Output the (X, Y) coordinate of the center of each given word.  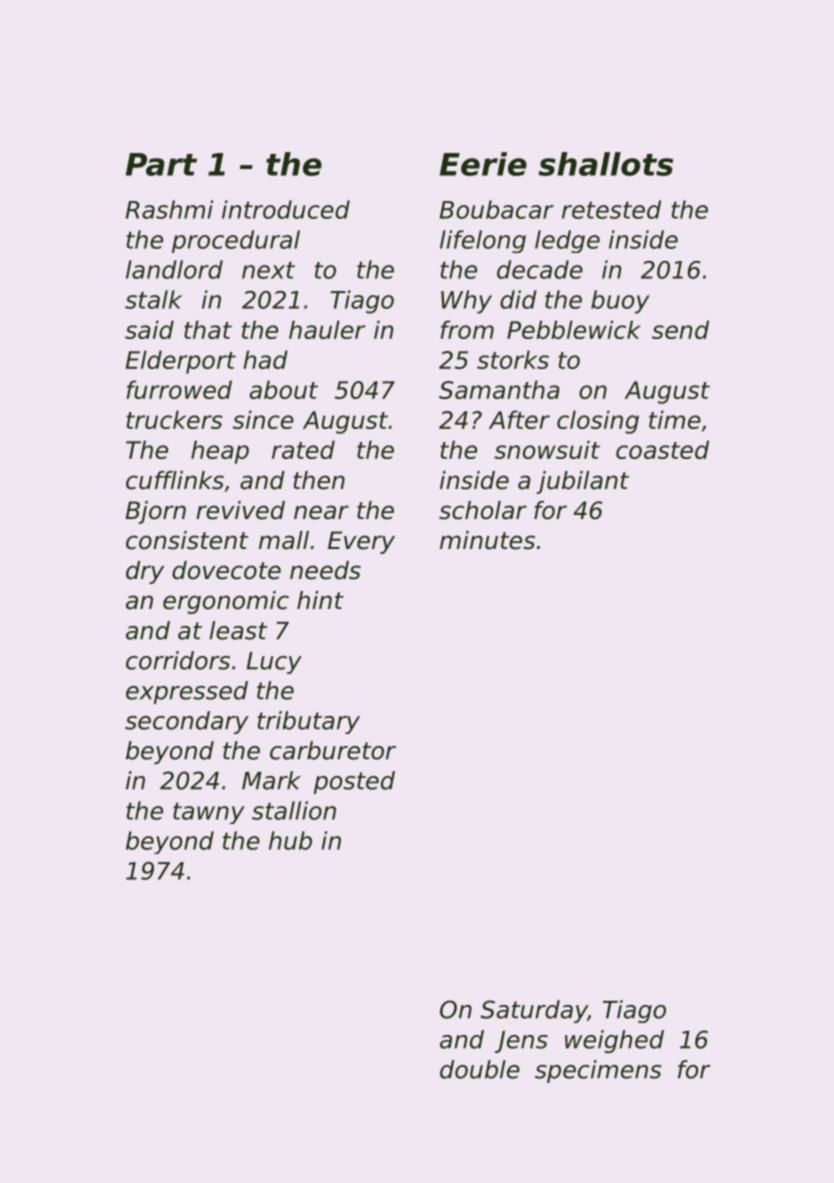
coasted (662, 449)
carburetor (333, 750)
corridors (178, 660)
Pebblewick (574, 329)
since (263, 419)
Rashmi (169, 209)
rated (303, 449)
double (480, 1069)
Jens (521, 1042)
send (680, 329)
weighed (614, 1041)
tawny (209, 813)
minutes (487, 540)
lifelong (483, 241)
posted (354, 782)
